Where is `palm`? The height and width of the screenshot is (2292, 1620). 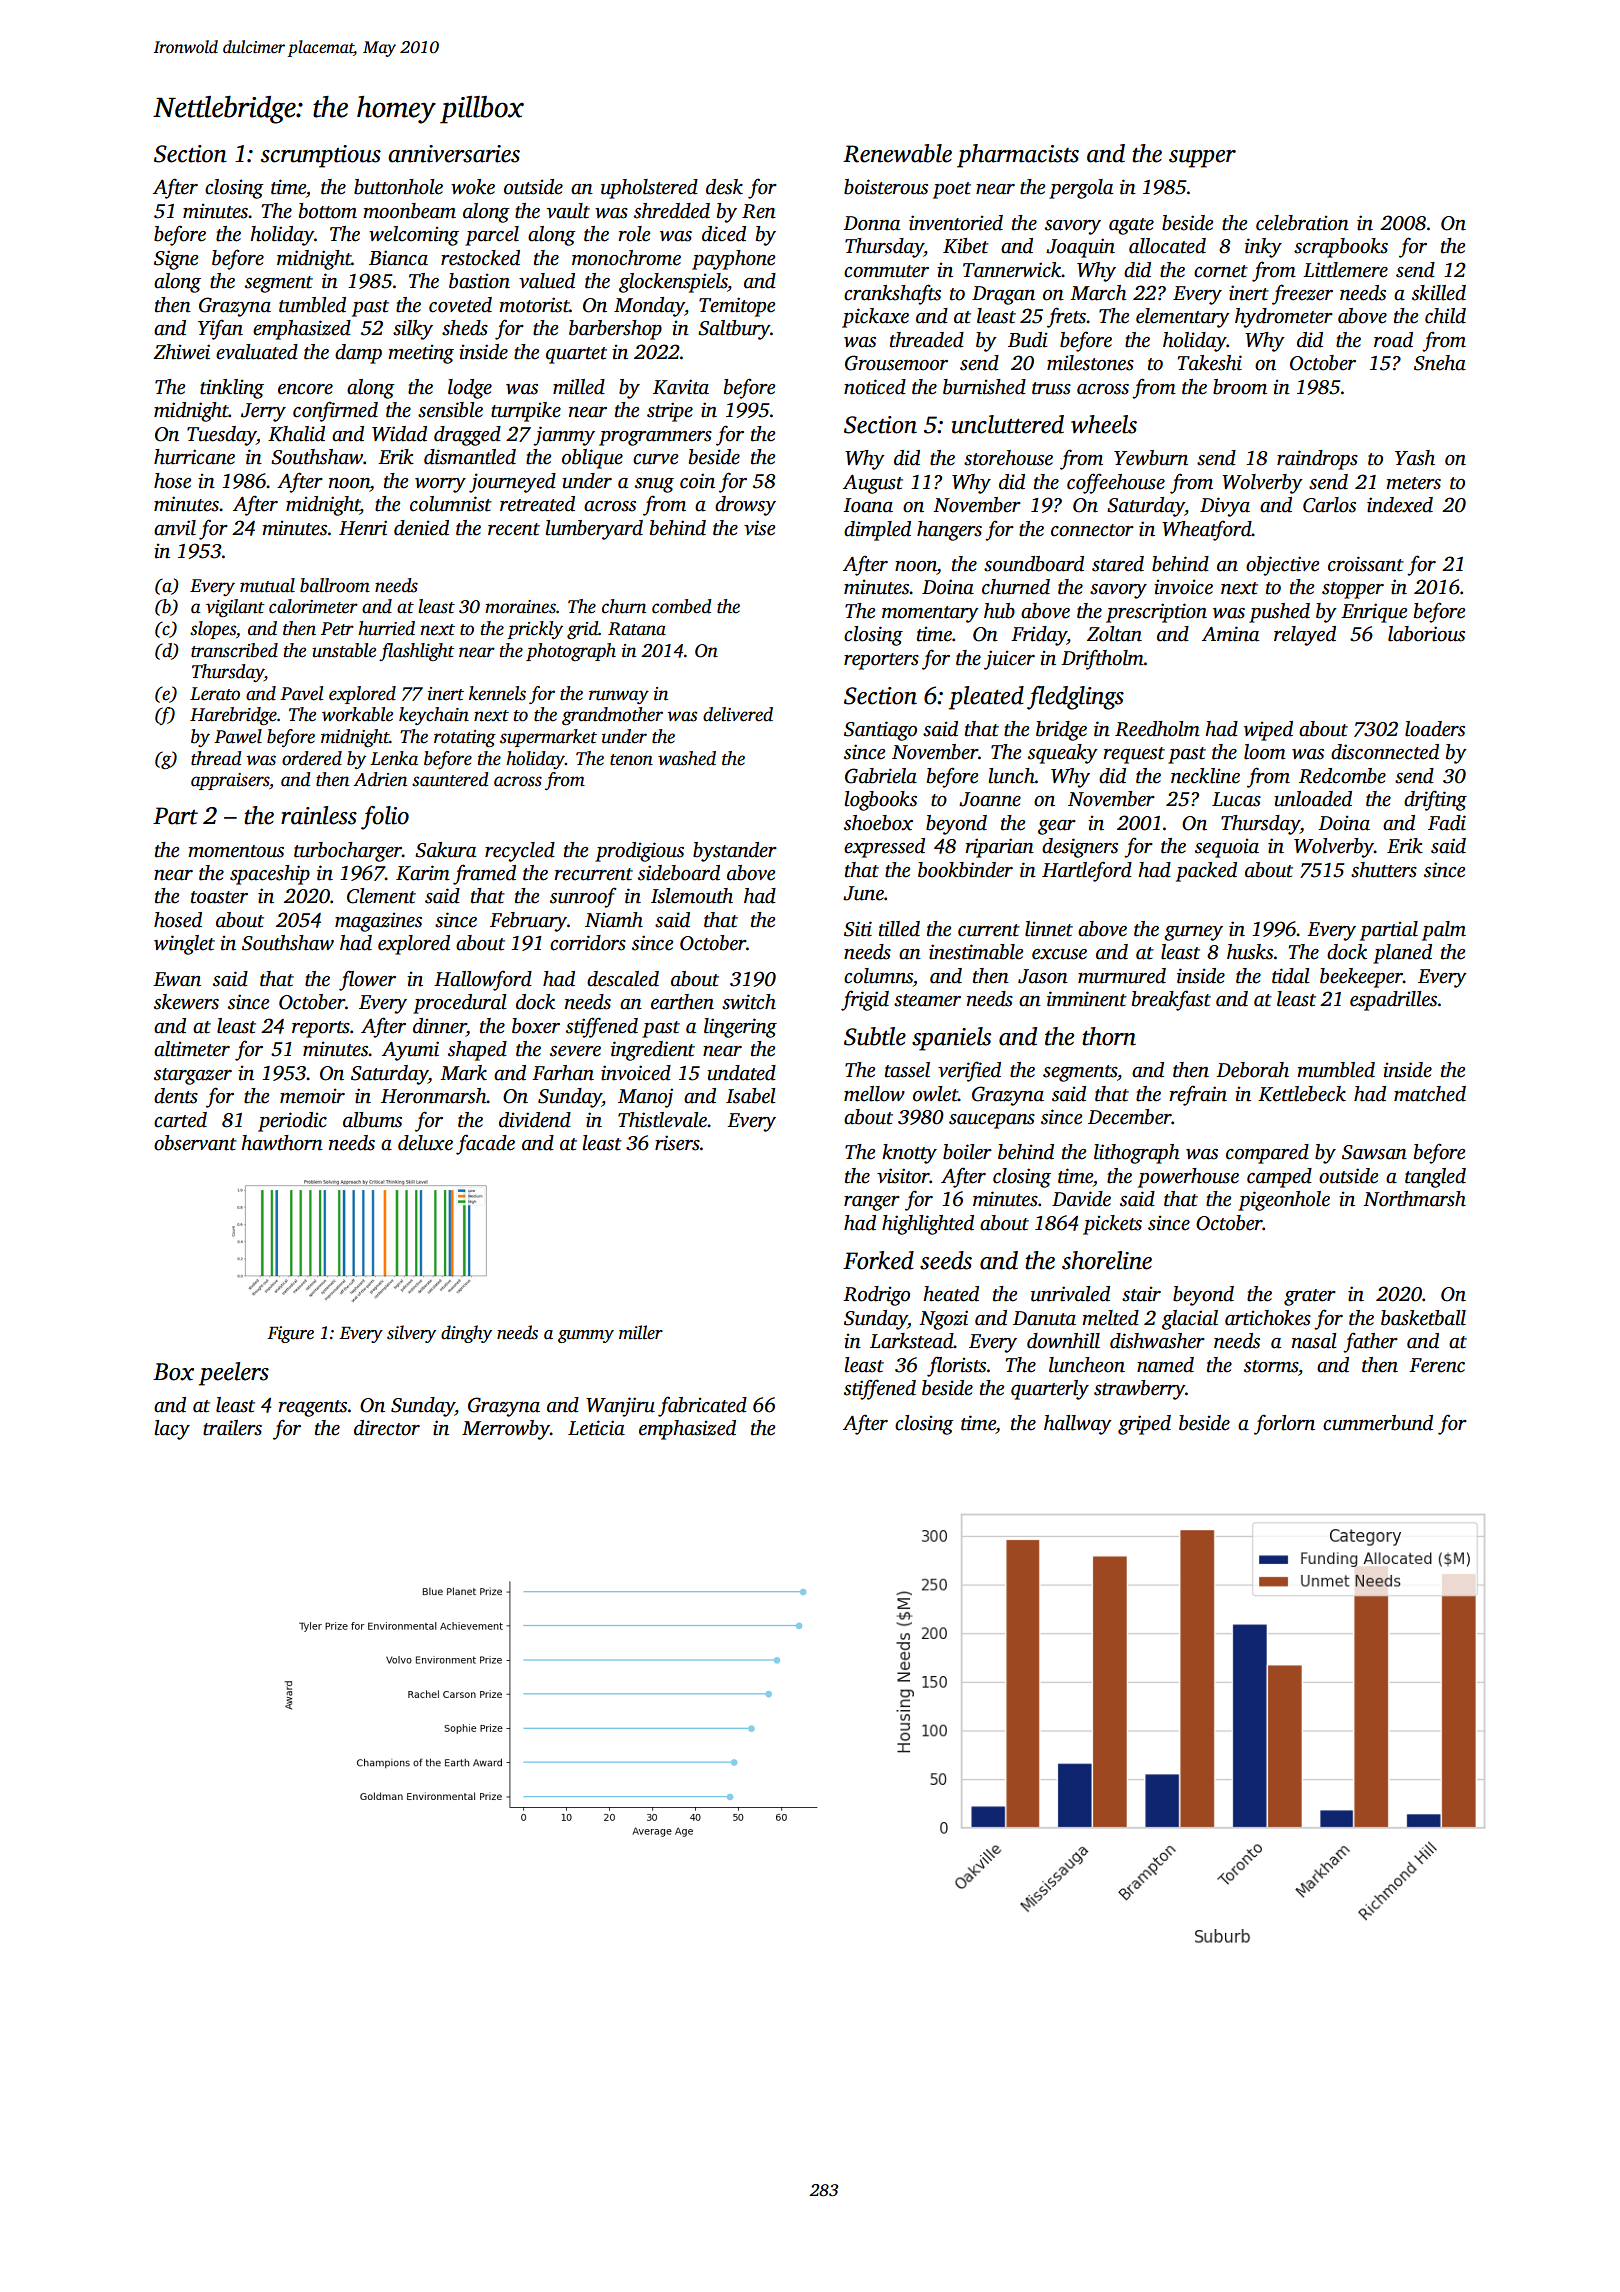
palm is located at coordinates (1444, 931).
